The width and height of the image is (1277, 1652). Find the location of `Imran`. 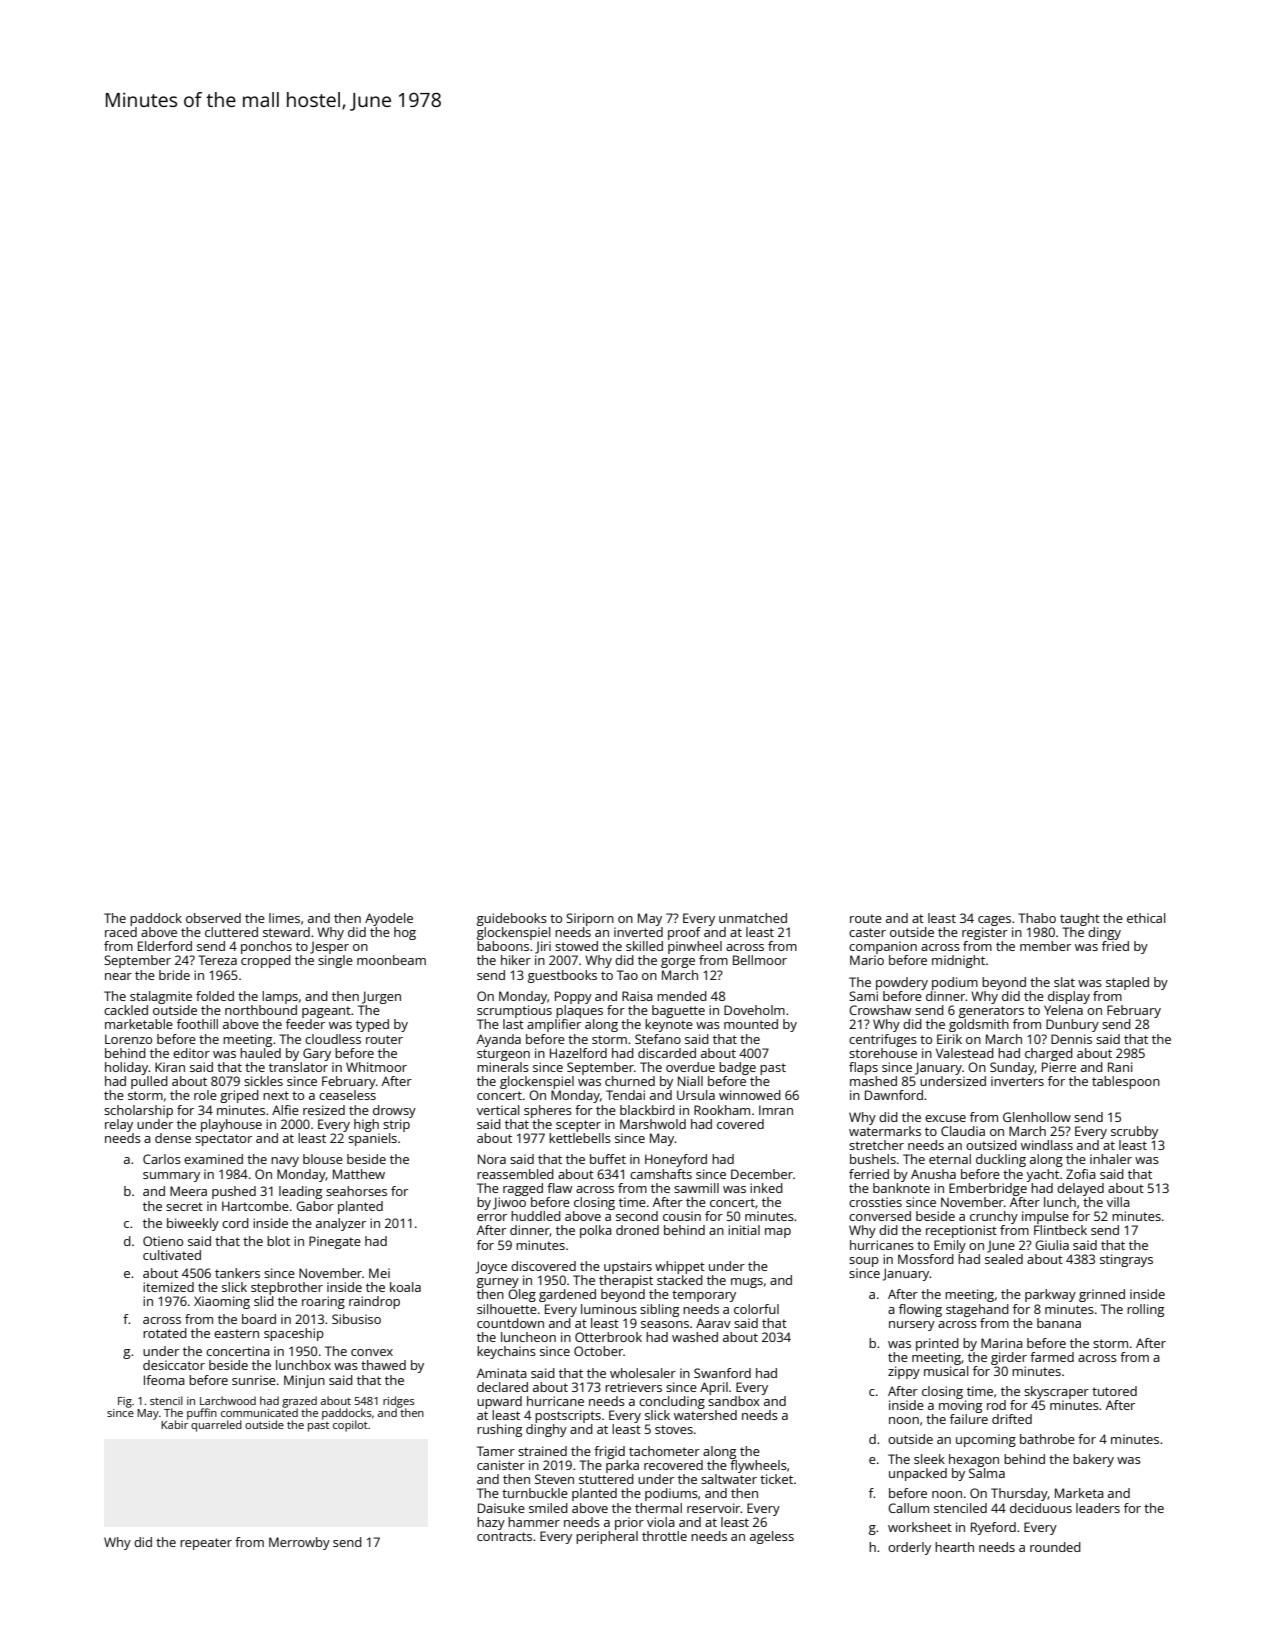

Imran is located at coordinates (776, 1110).
